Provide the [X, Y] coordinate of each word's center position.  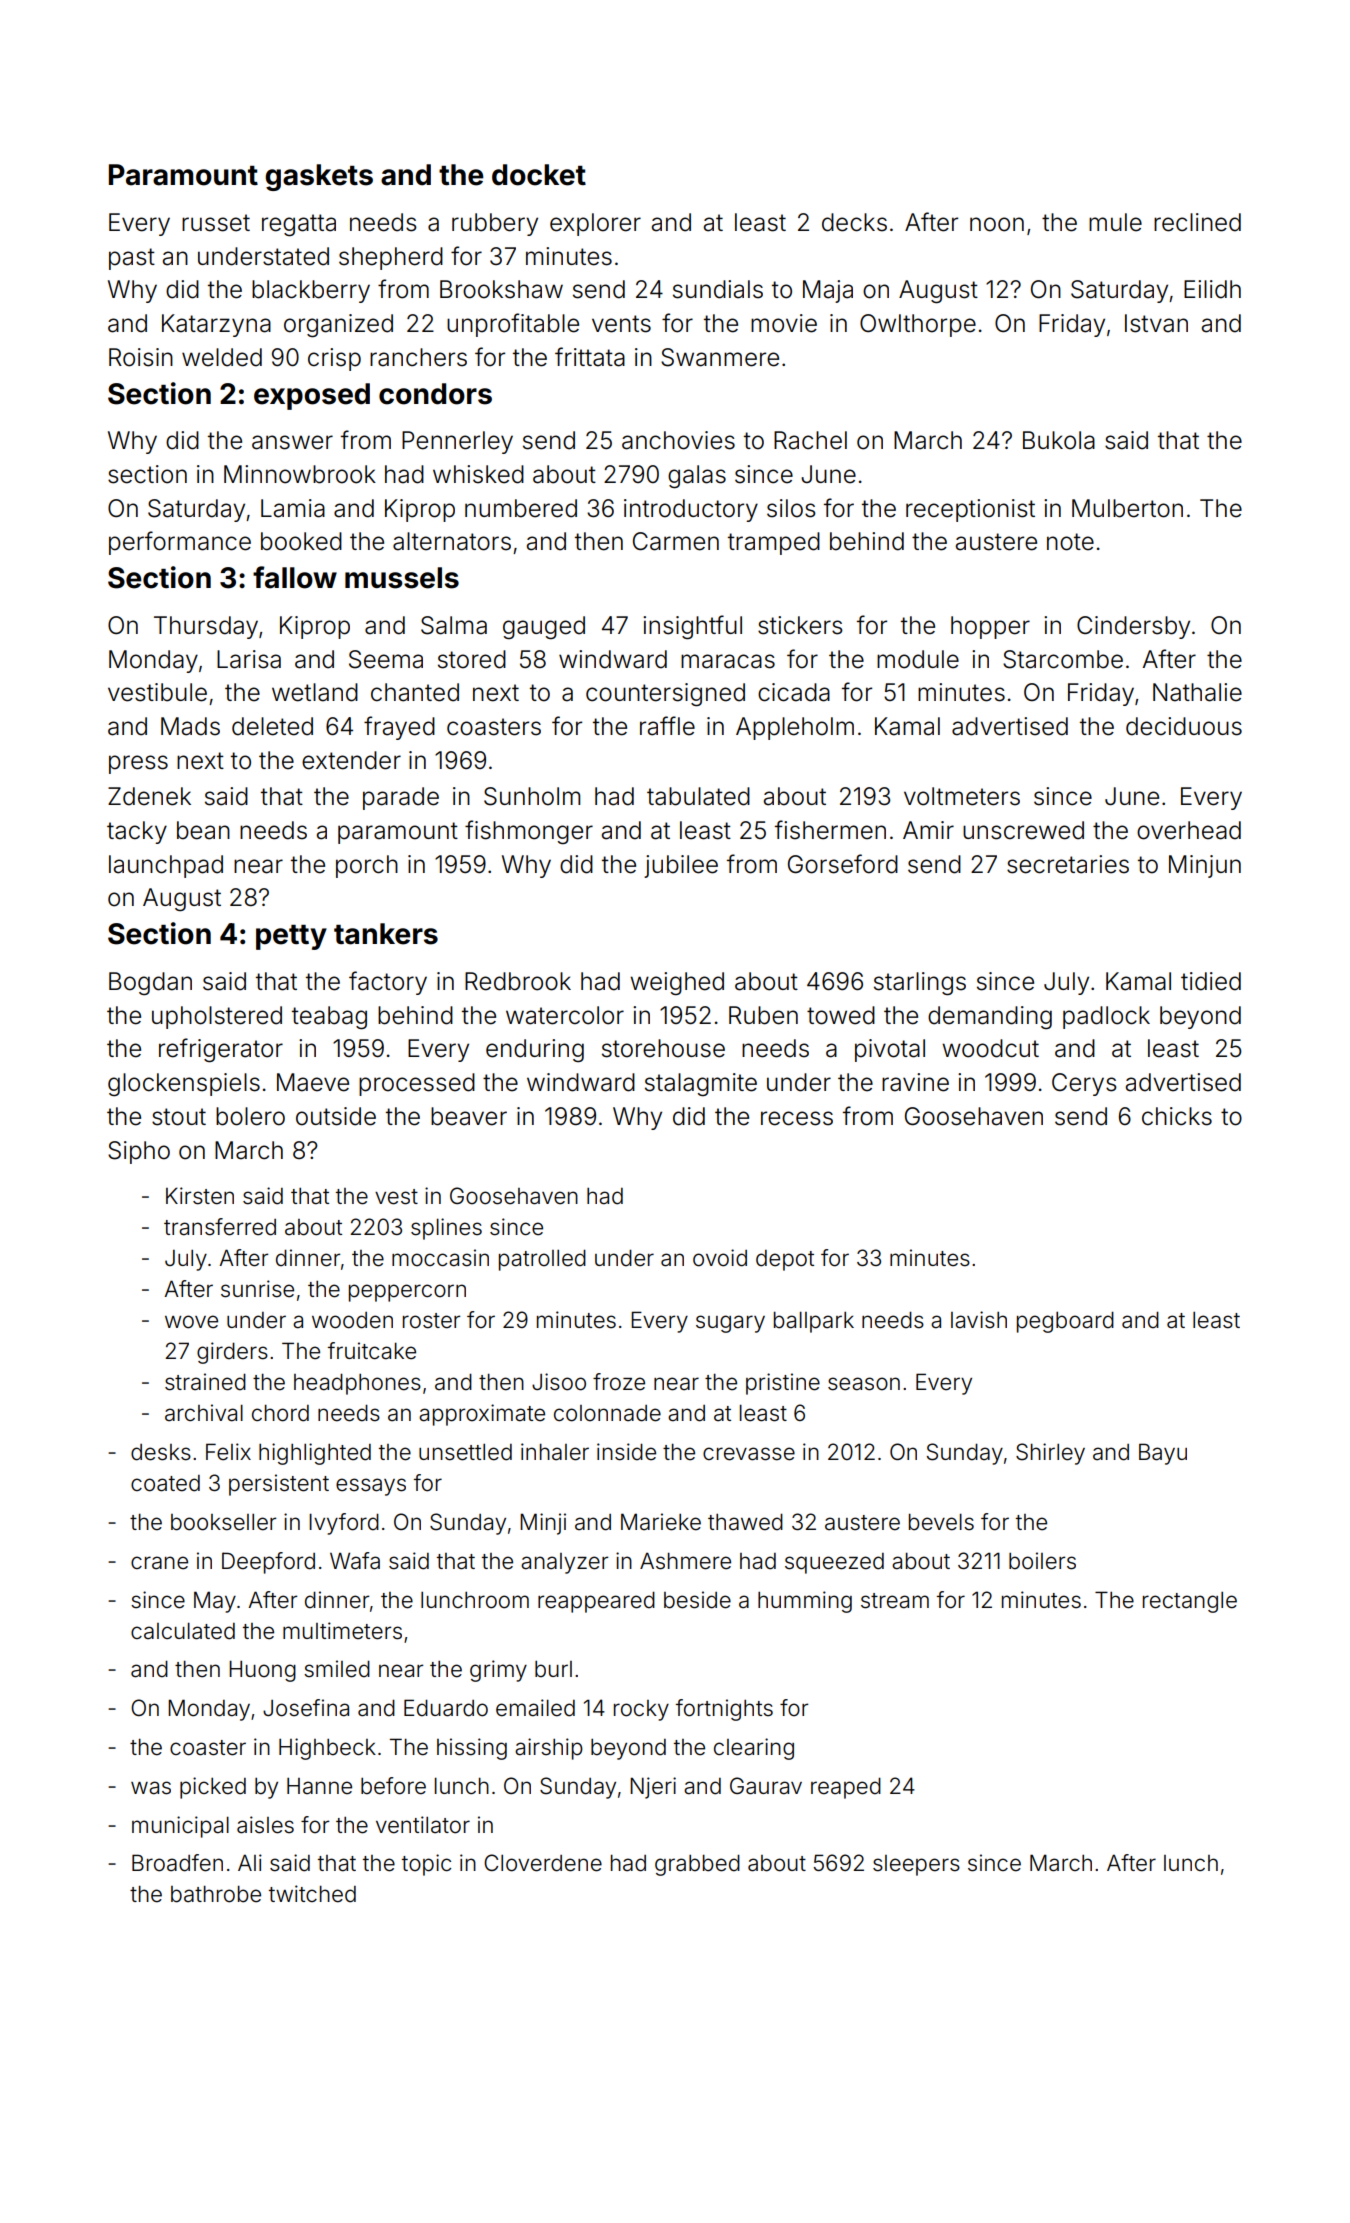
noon [997, 224]
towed [841, 1015]
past [132, 259]
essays [371, 1487]
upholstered [217, 1017]
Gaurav [766, 1786]
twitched [312, 1894]
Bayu [1163, 1454]
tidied [1211, 981]
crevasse [749, 1454]
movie [784, 323]
